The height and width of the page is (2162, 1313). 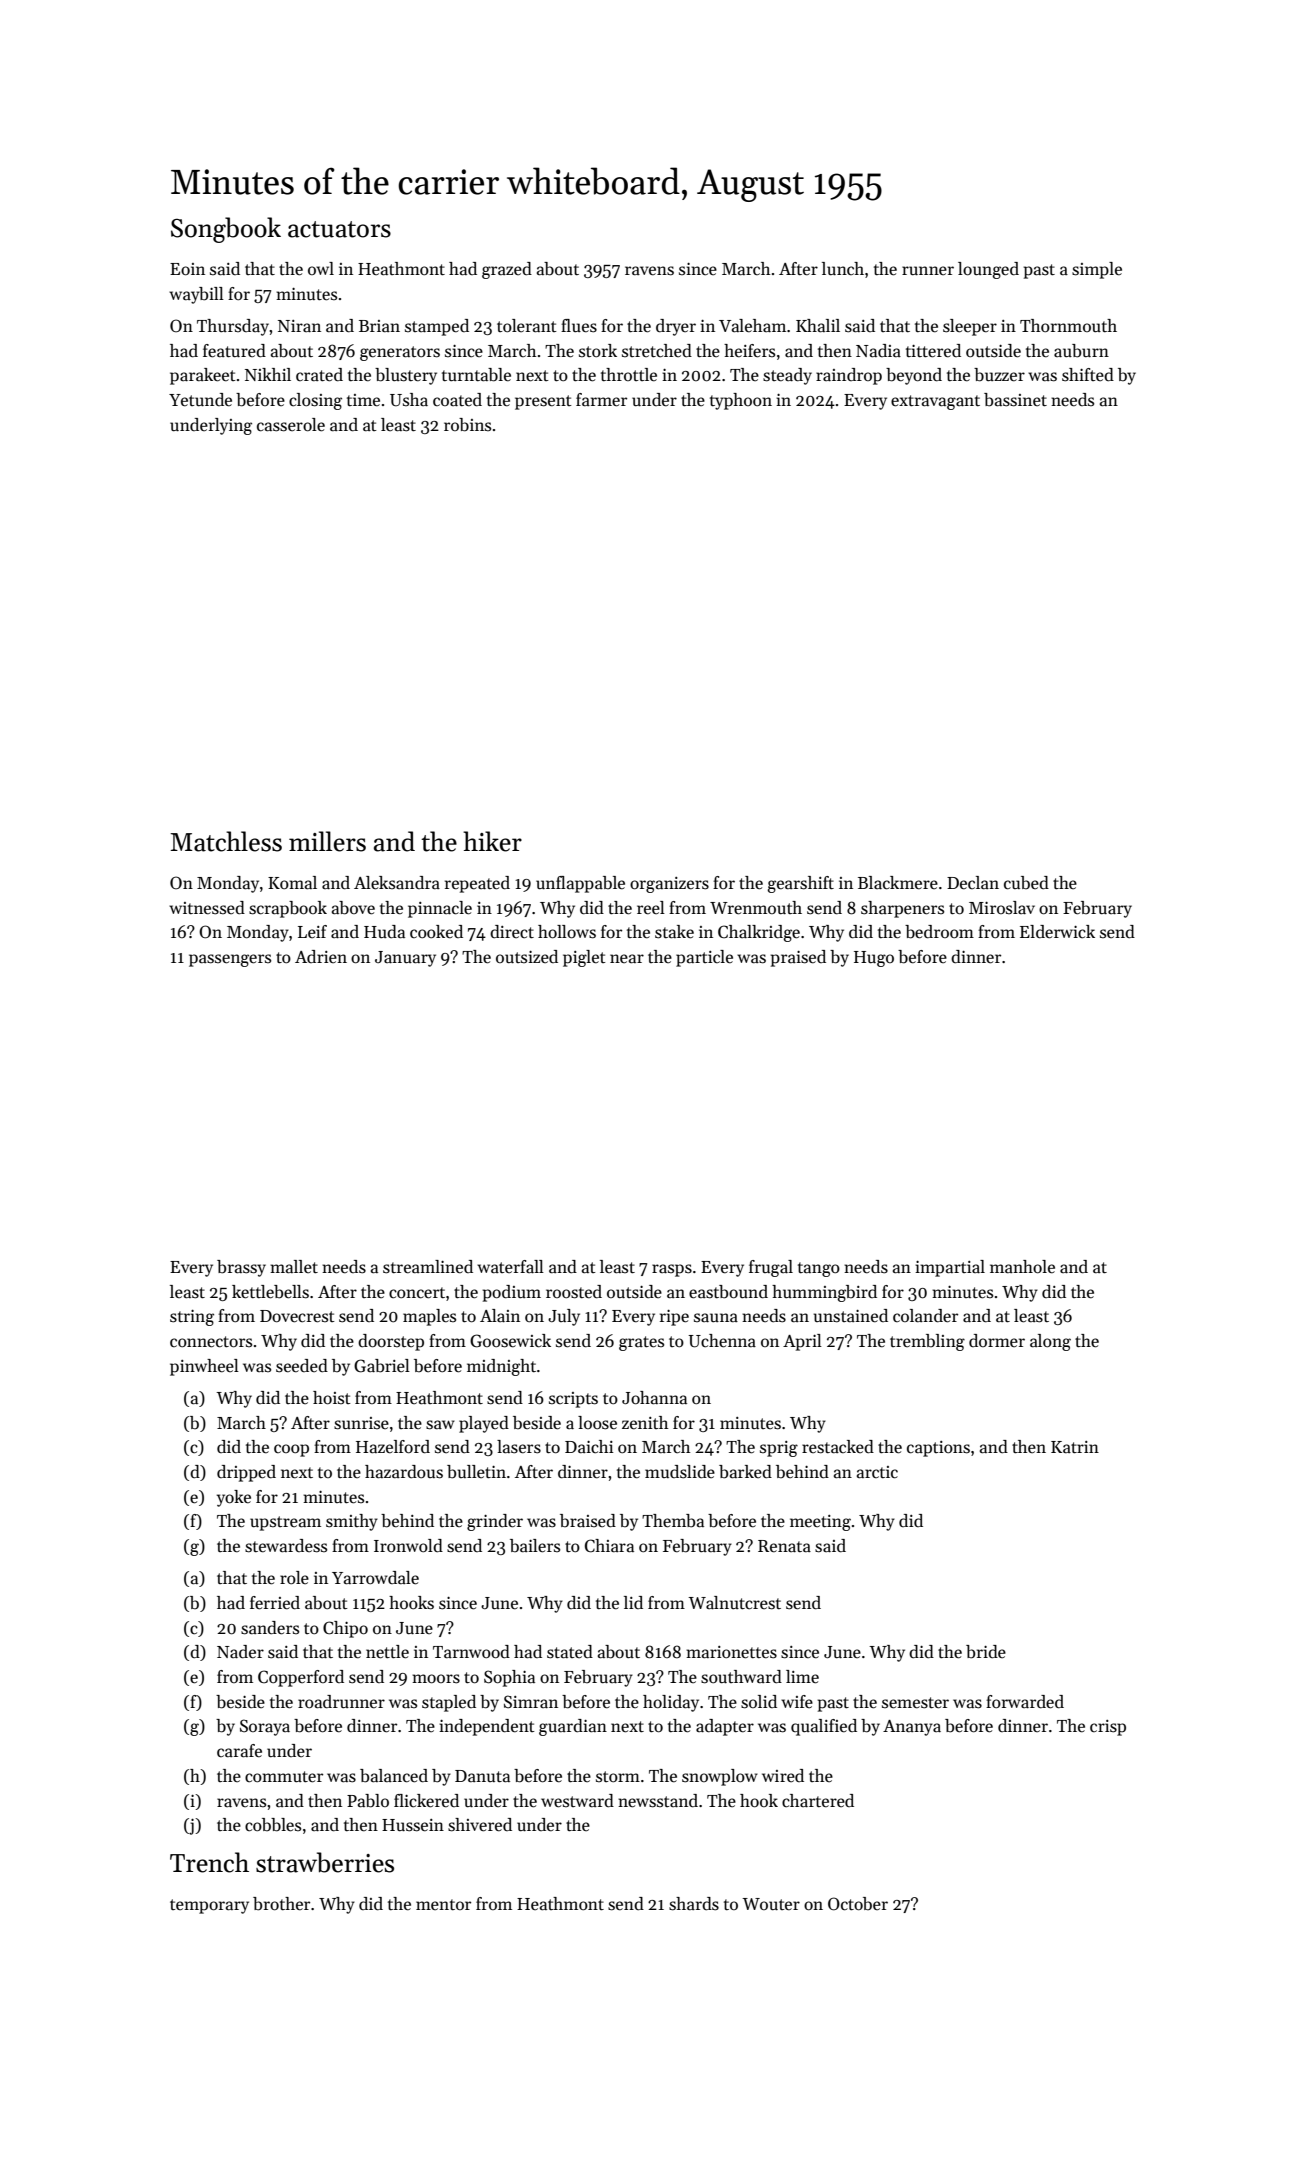 I want to click on robins, so click(x=467, y=425).
